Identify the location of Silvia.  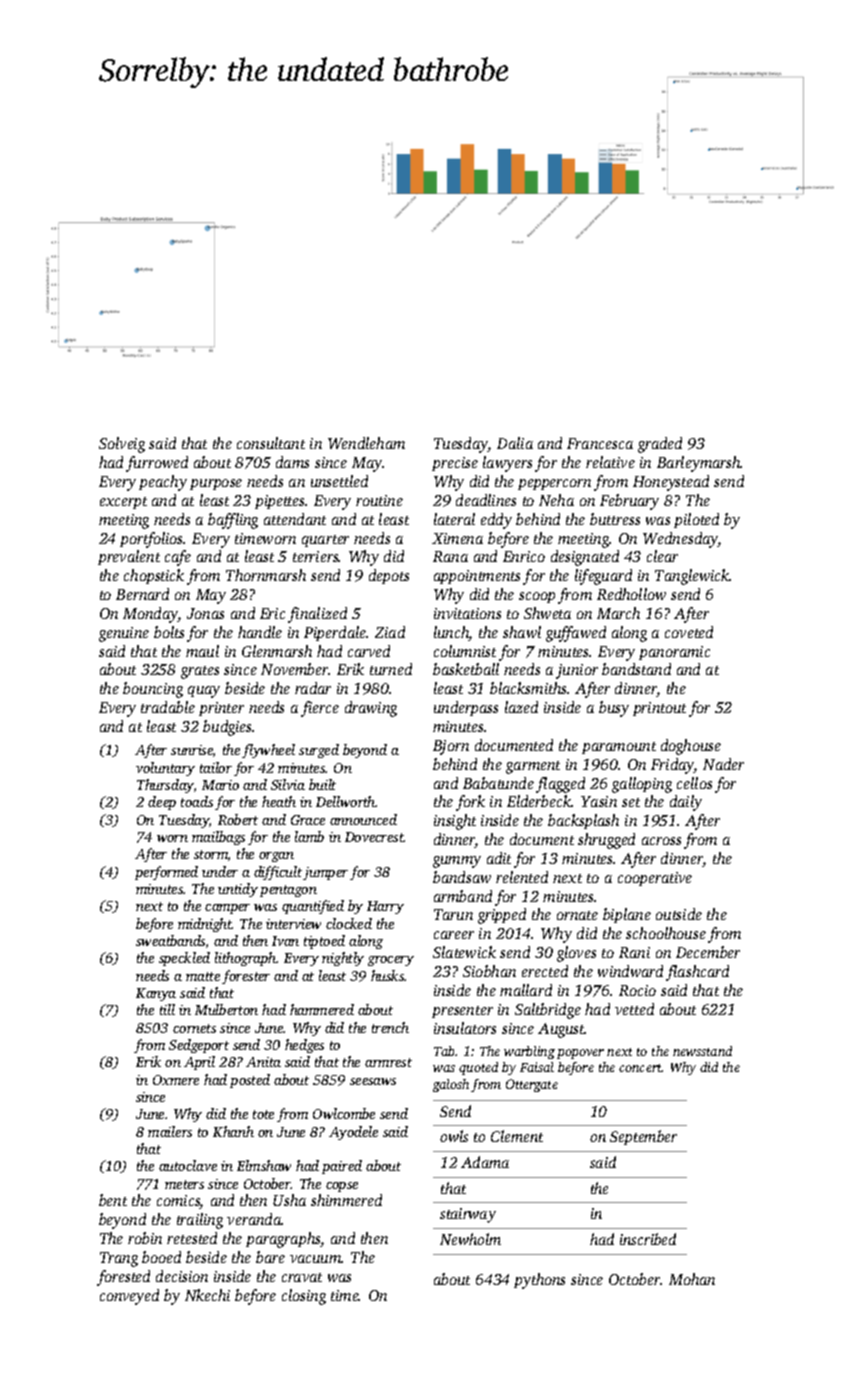
(288, 784).
